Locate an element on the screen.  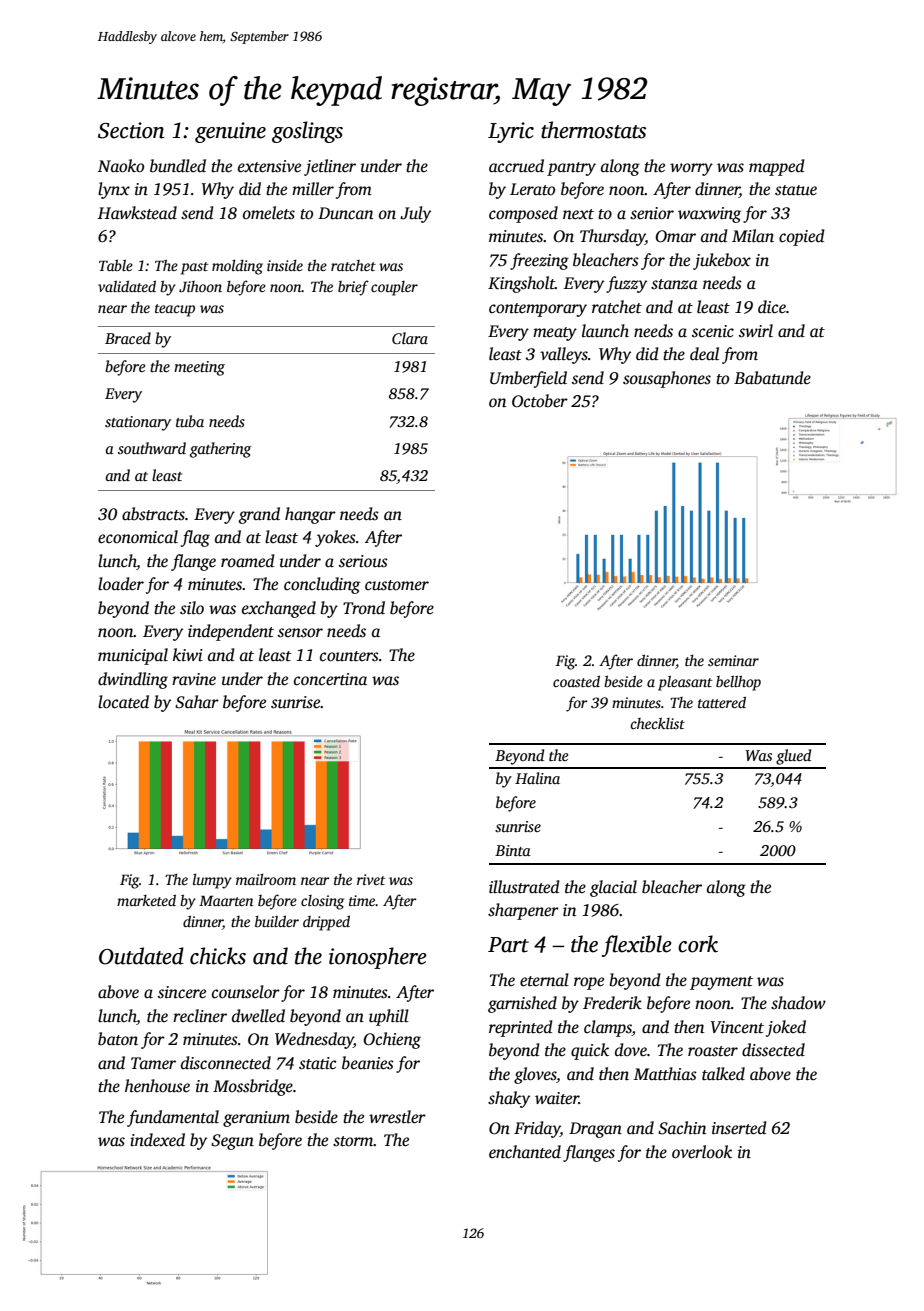
located is located at coordinates (123, 702).
